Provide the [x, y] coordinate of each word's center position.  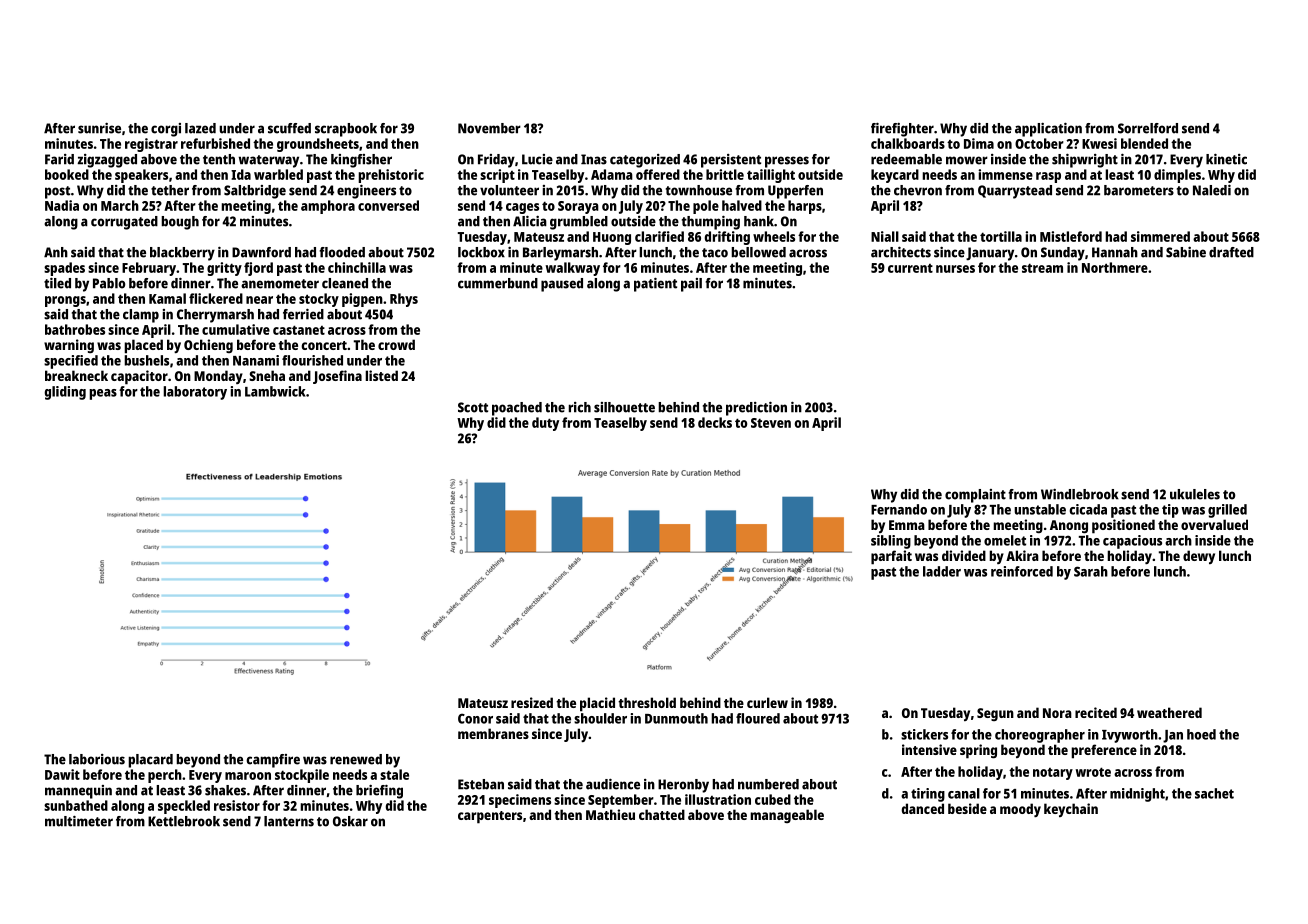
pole [706, 207]
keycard [895, 176]
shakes [225, 790]
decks [715, 422]
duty [545, 424]
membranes [493, 733]
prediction [756, 409]
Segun [995, 714]
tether [170, 190]
